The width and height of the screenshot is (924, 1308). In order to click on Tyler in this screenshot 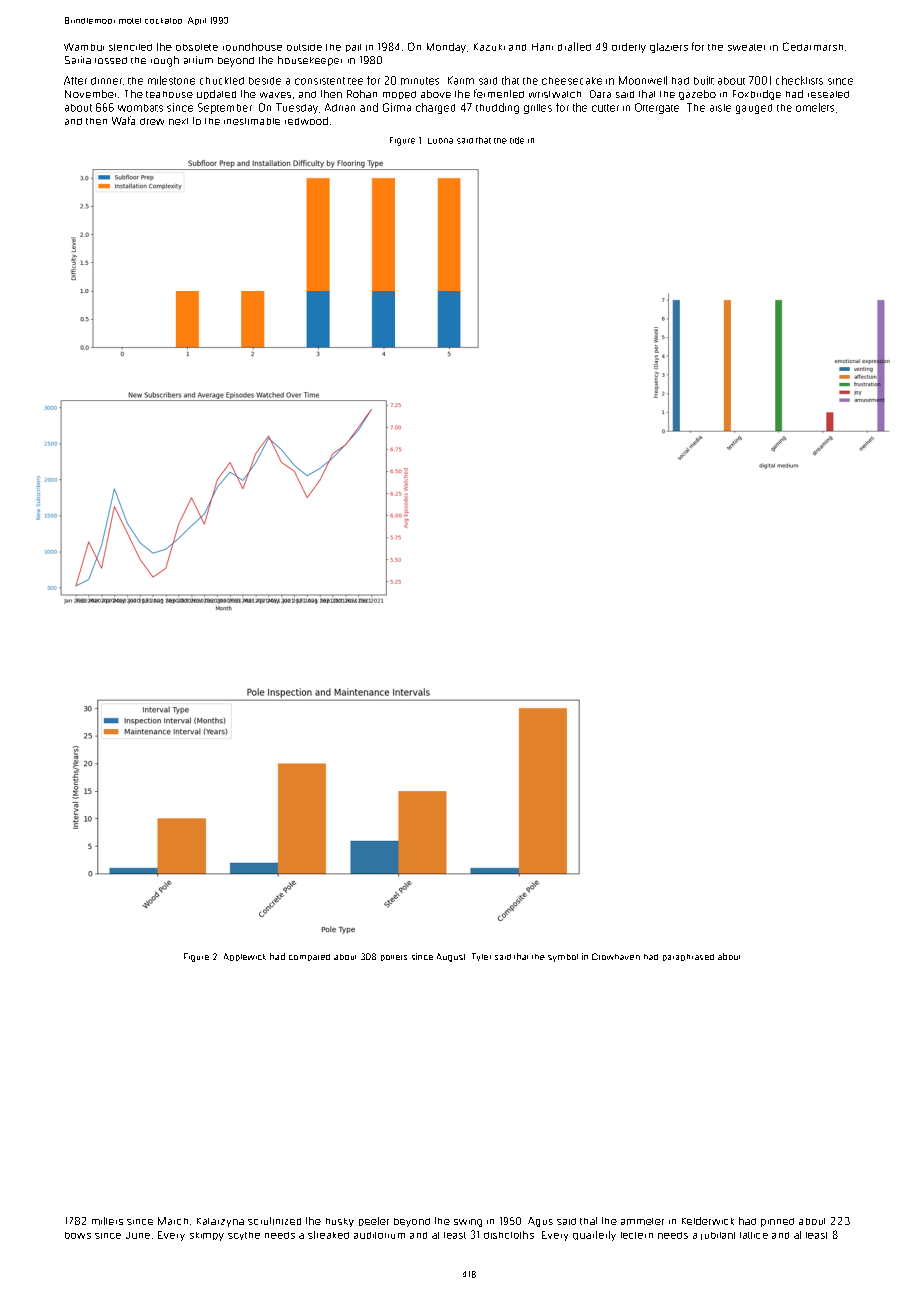, I will do `click(481, 957)`.
